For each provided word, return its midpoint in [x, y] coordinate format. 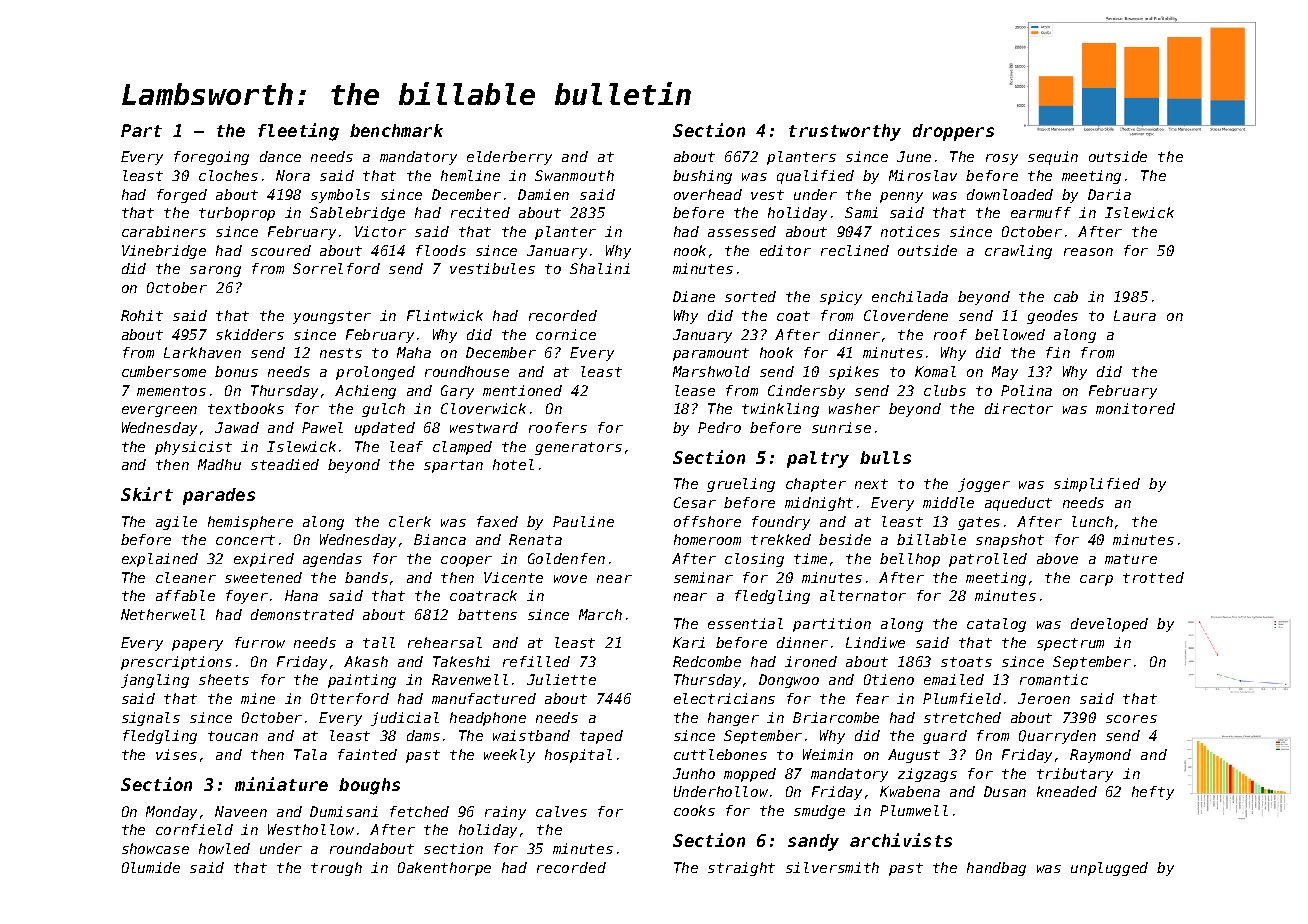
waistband [531, 735]
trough [336, 869]
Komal [935, 371]
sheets [224, 679]
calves [561, 811]
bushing [702, 177]
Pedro [719, 427]
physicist [193, 448]
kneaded [1067, 791]
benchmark [396, 130]
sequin [1053, 158]
